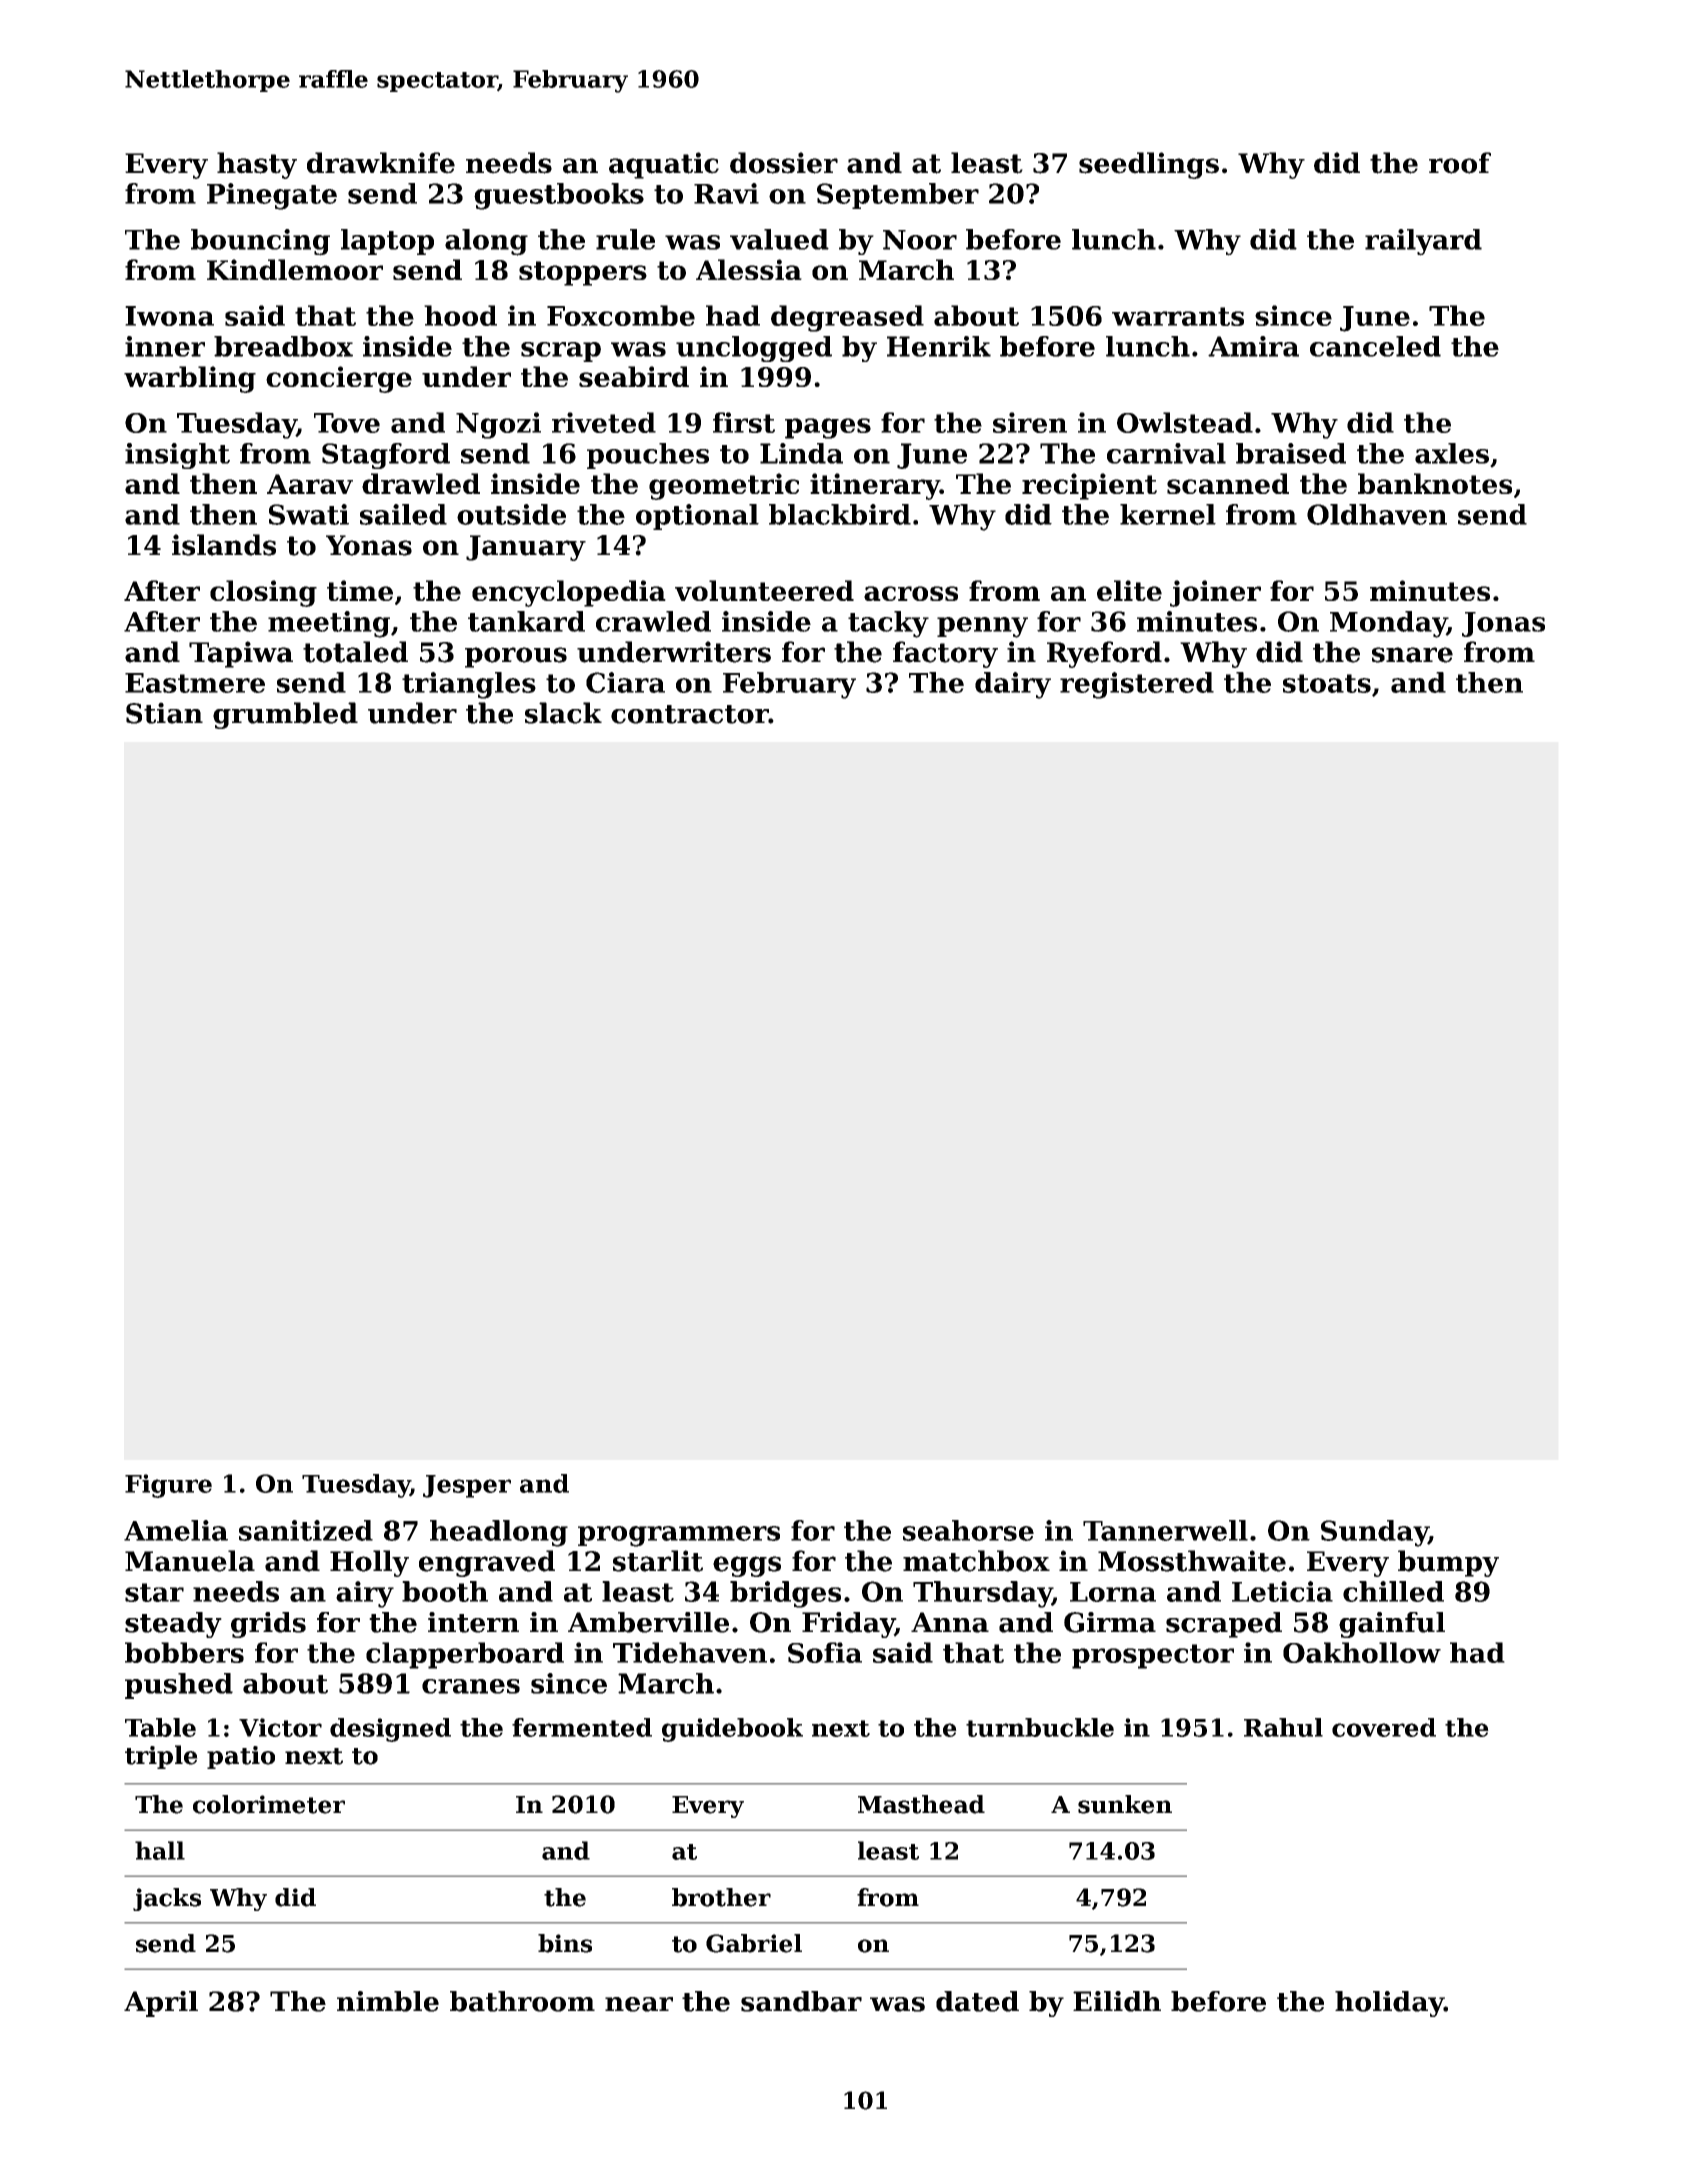 This screenshot has height=2178, width=1683. I want to click on braised, so click(1291, 453).
